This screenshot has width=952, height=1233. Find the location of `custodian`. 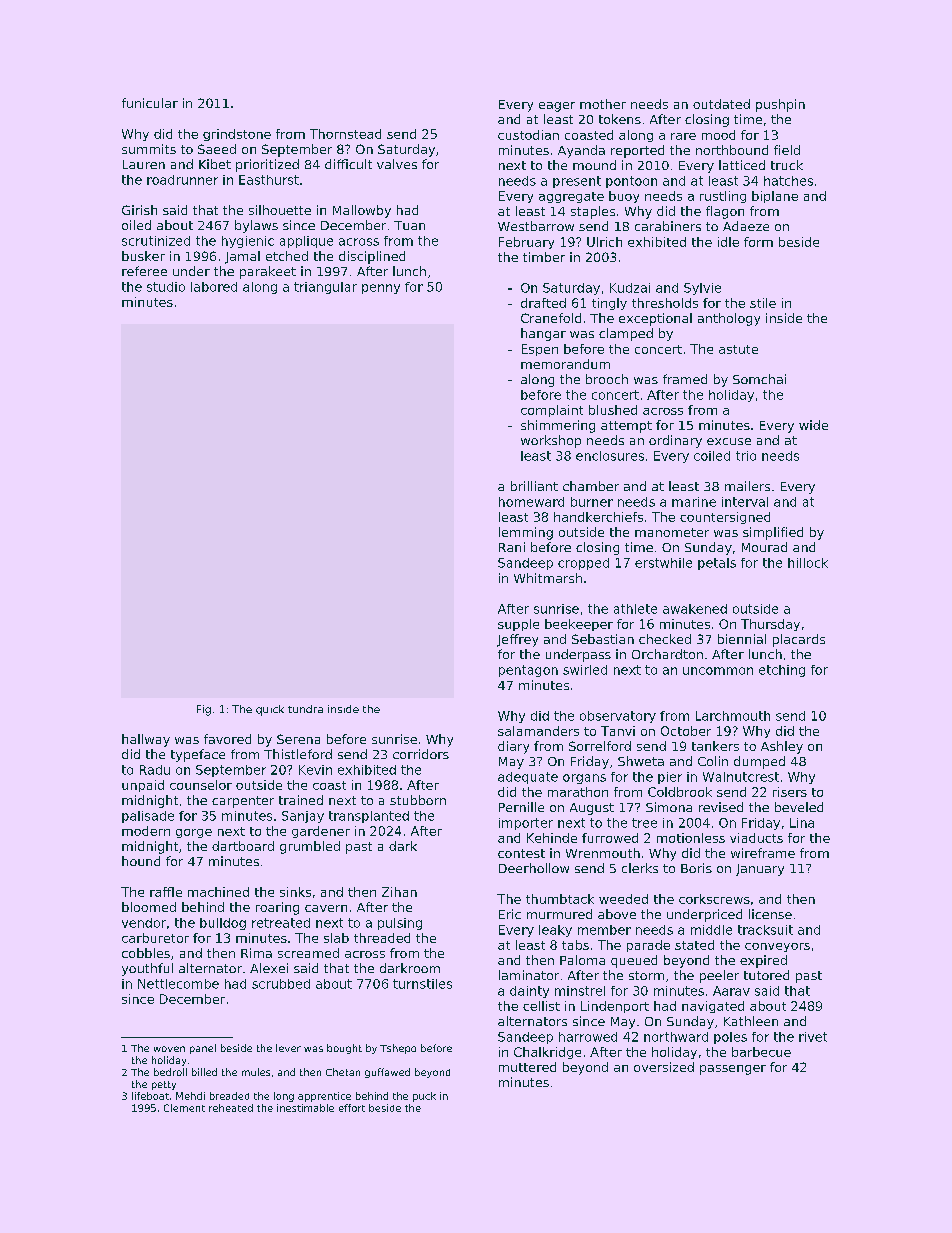

custodian is located at coordinates (528, 135).
